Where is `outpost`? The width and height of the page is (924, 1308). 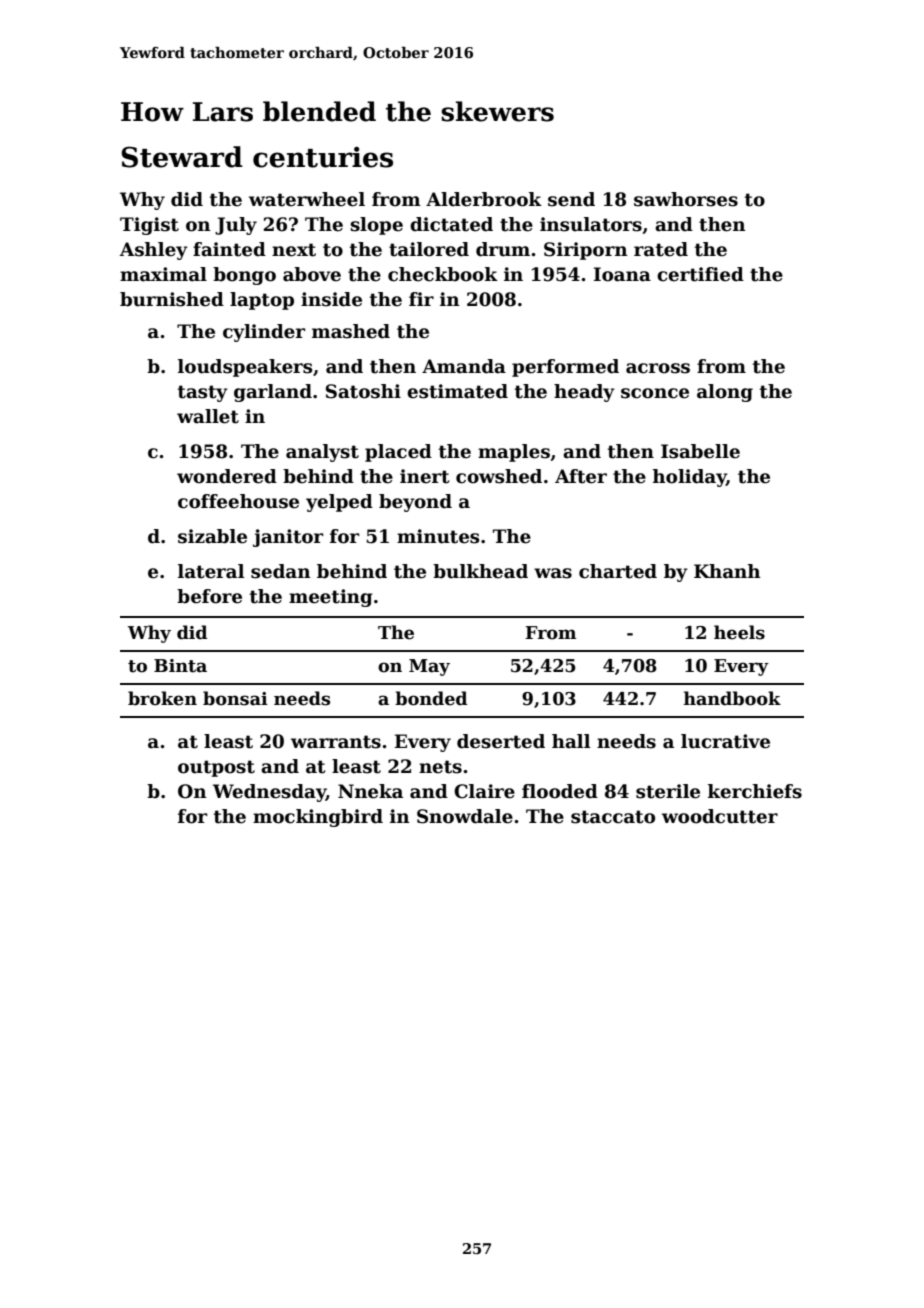 outpost is located at coordinates (216, 768).
